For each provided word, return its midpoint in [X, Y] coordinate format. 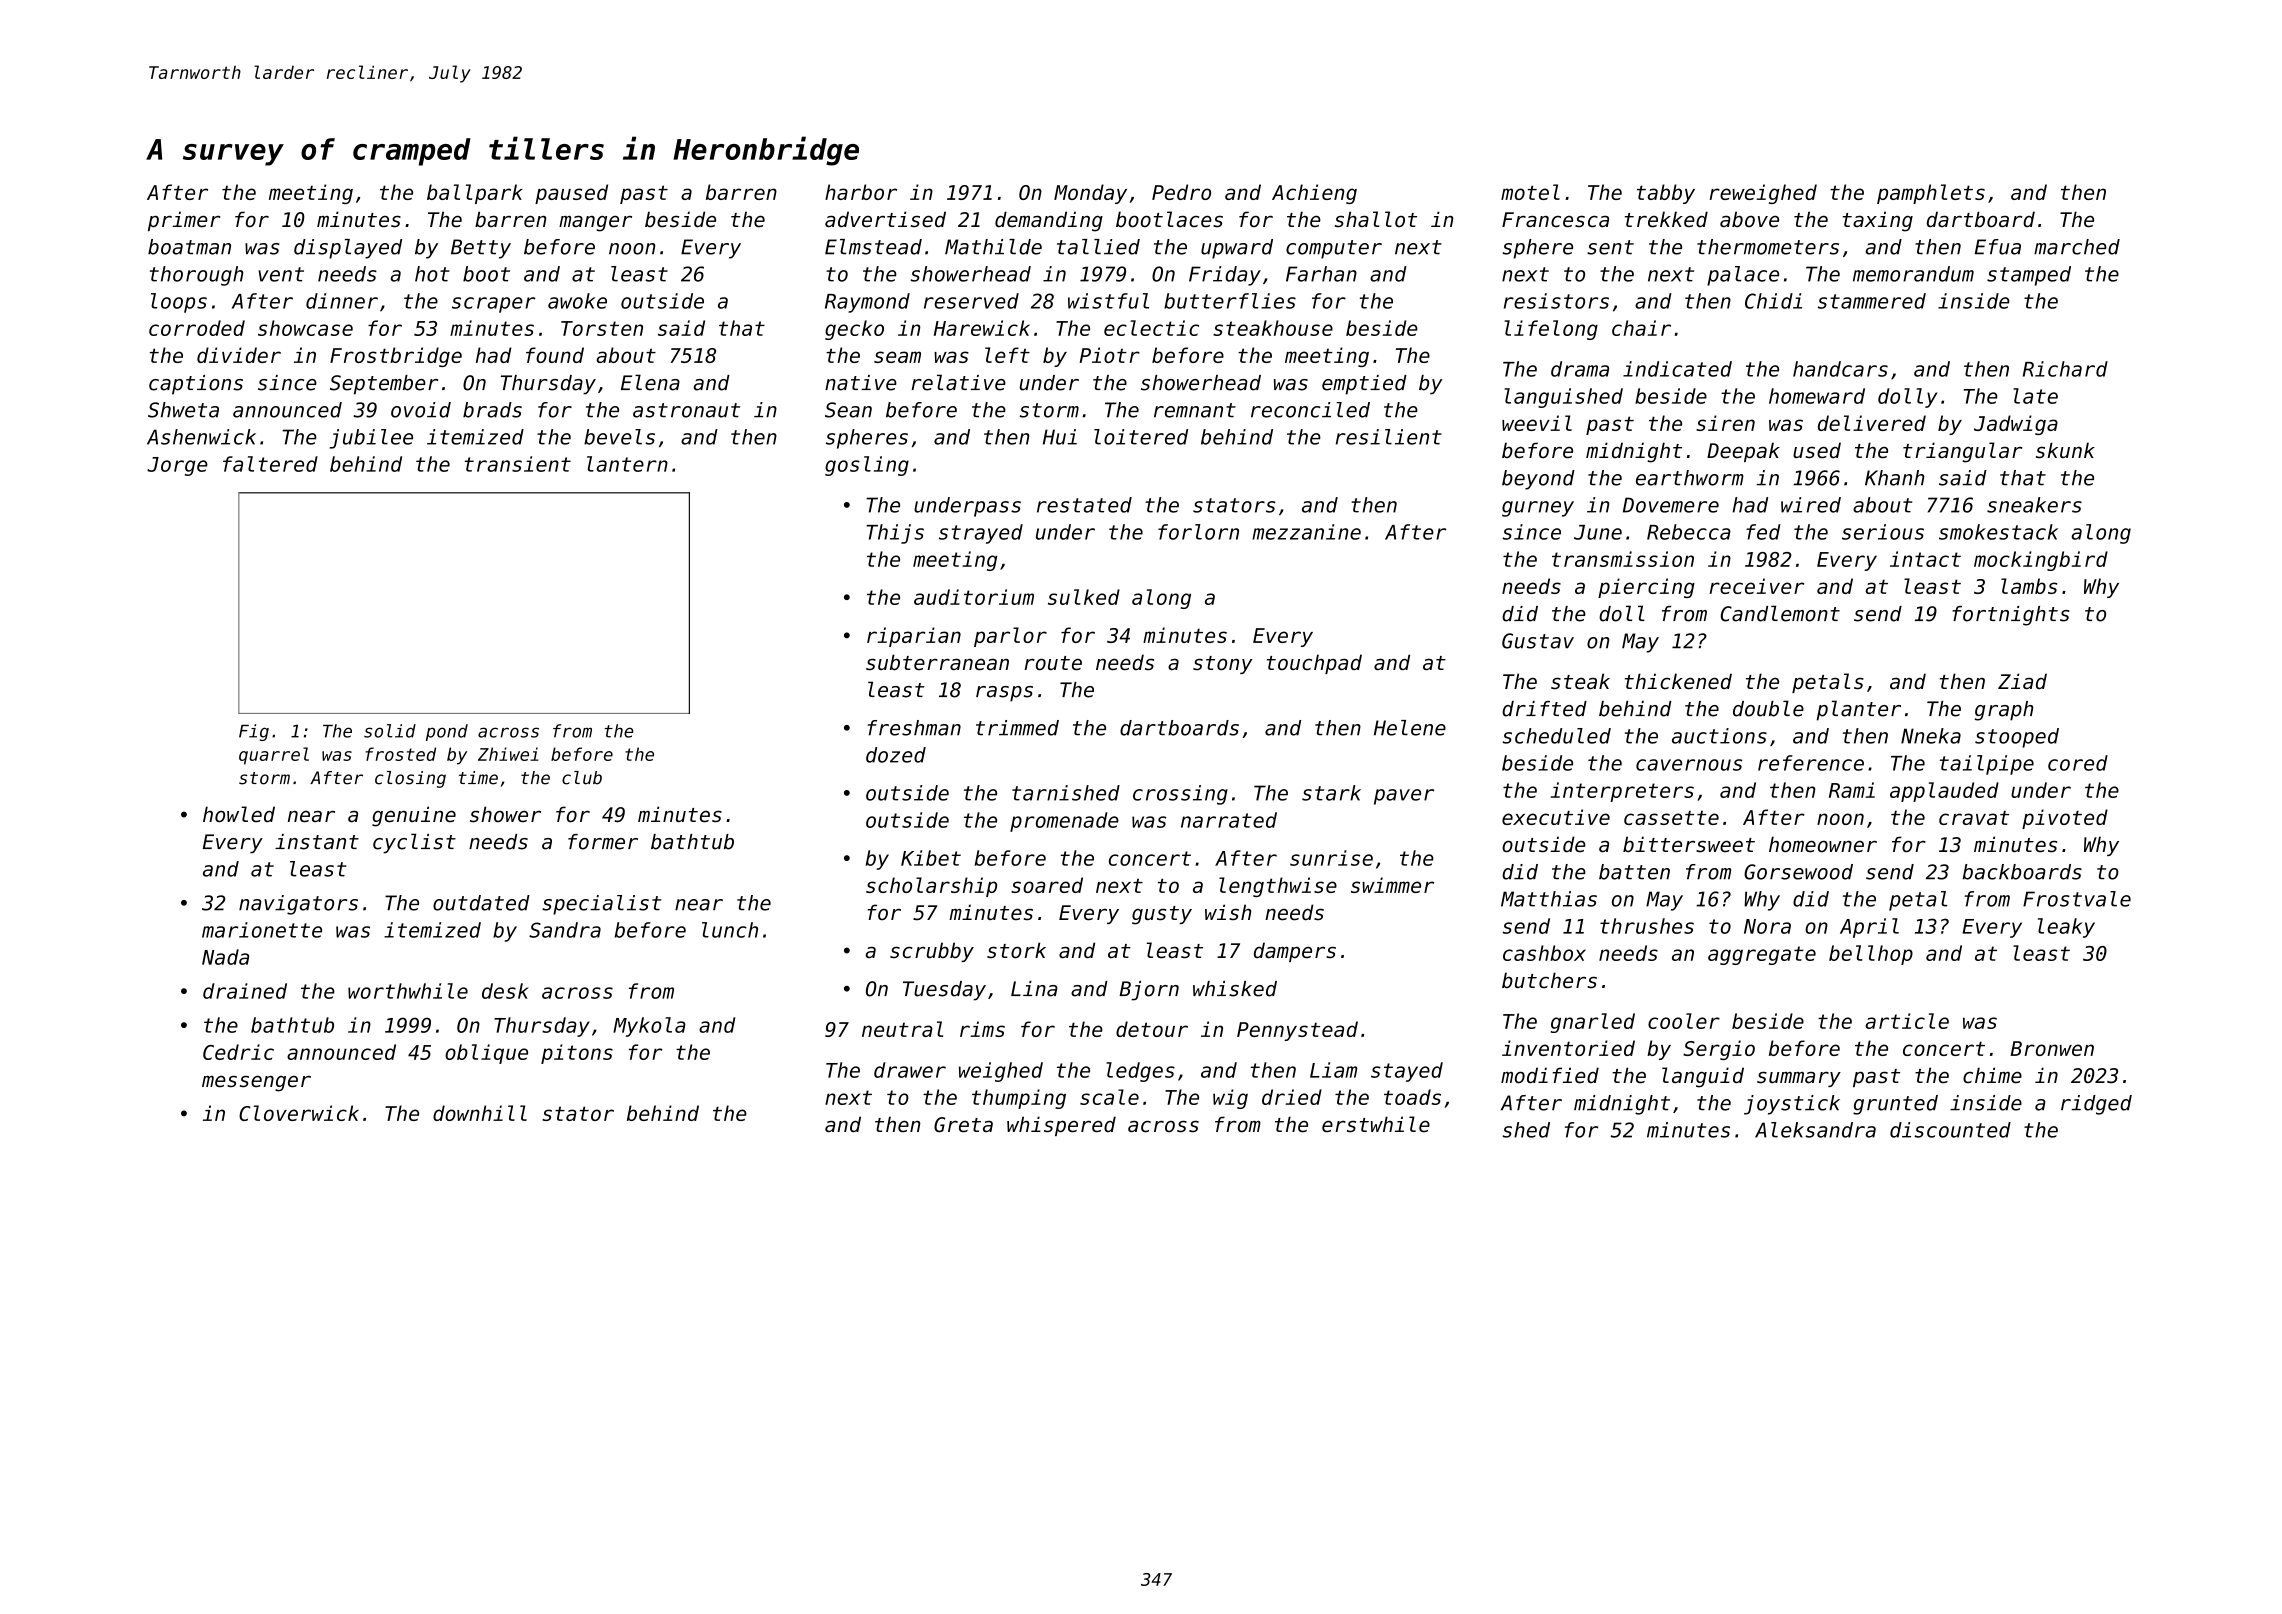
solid [390, 731]
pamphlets [1931, 194]
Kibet [931, 858]
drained [245, 991]
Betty [481, 249]
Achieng [1314, 194]
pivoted [2065, 819]
